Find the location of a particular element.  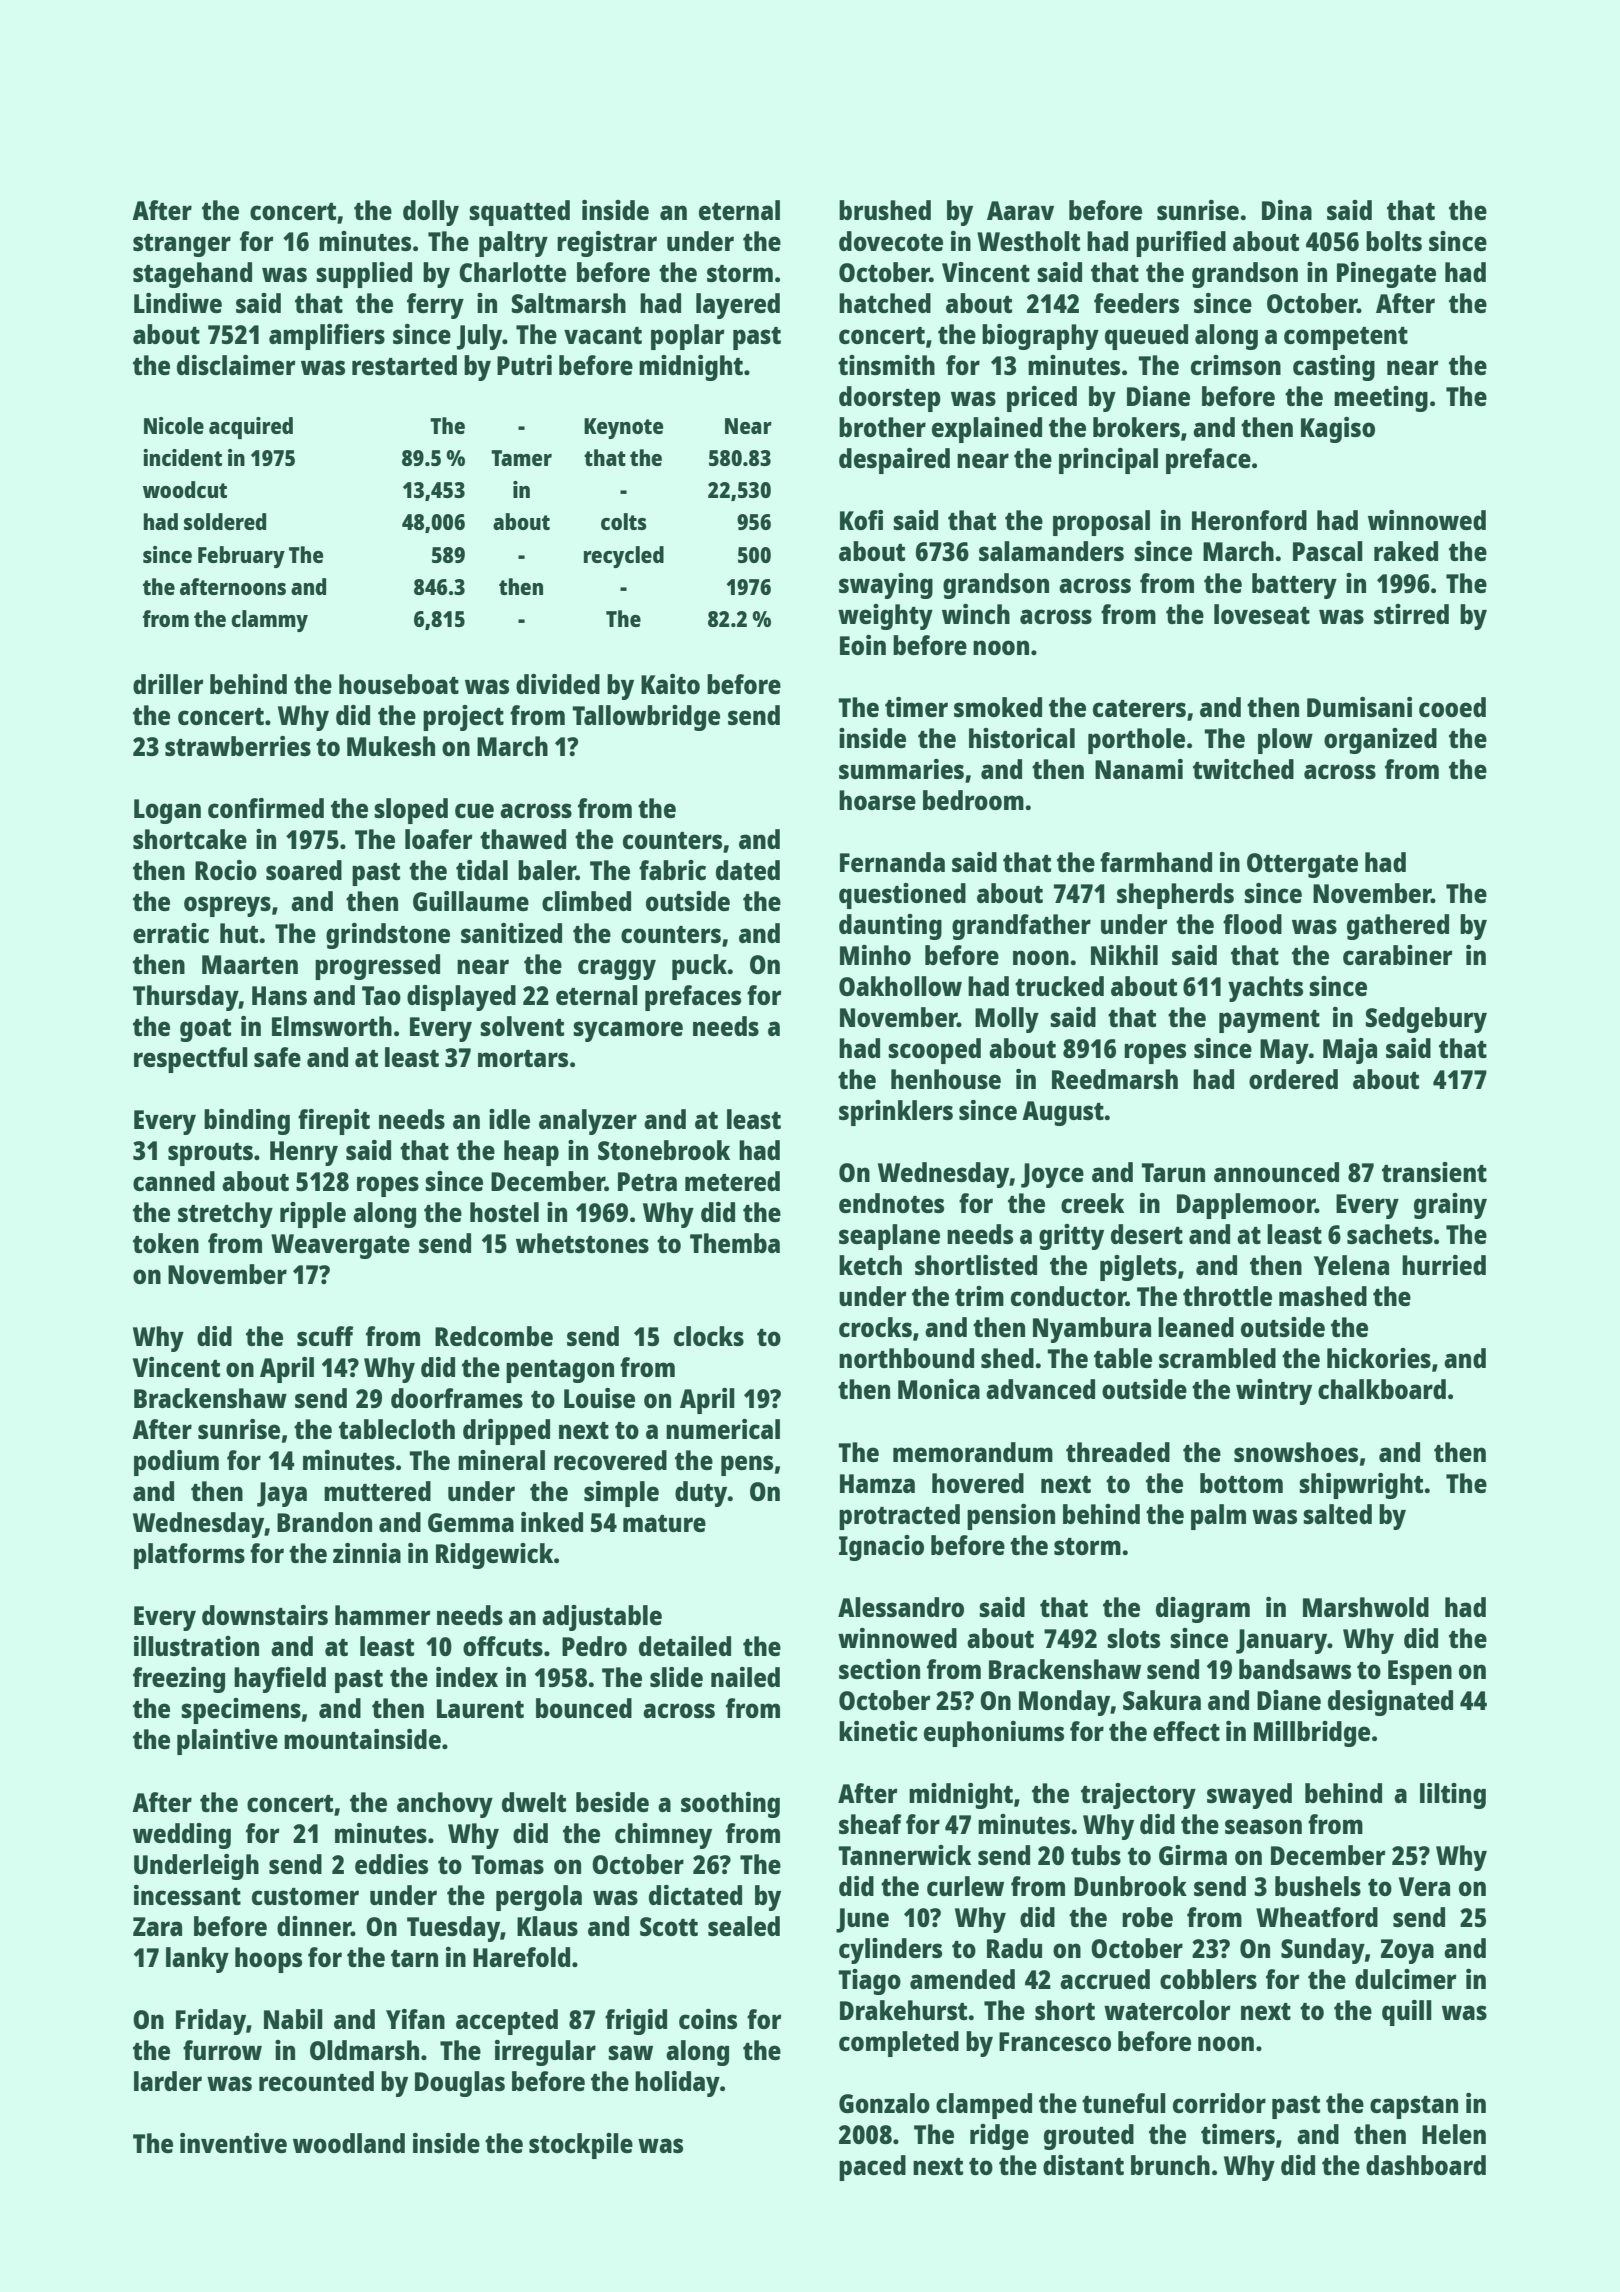

larder is located at coordinates (168, 2081).
